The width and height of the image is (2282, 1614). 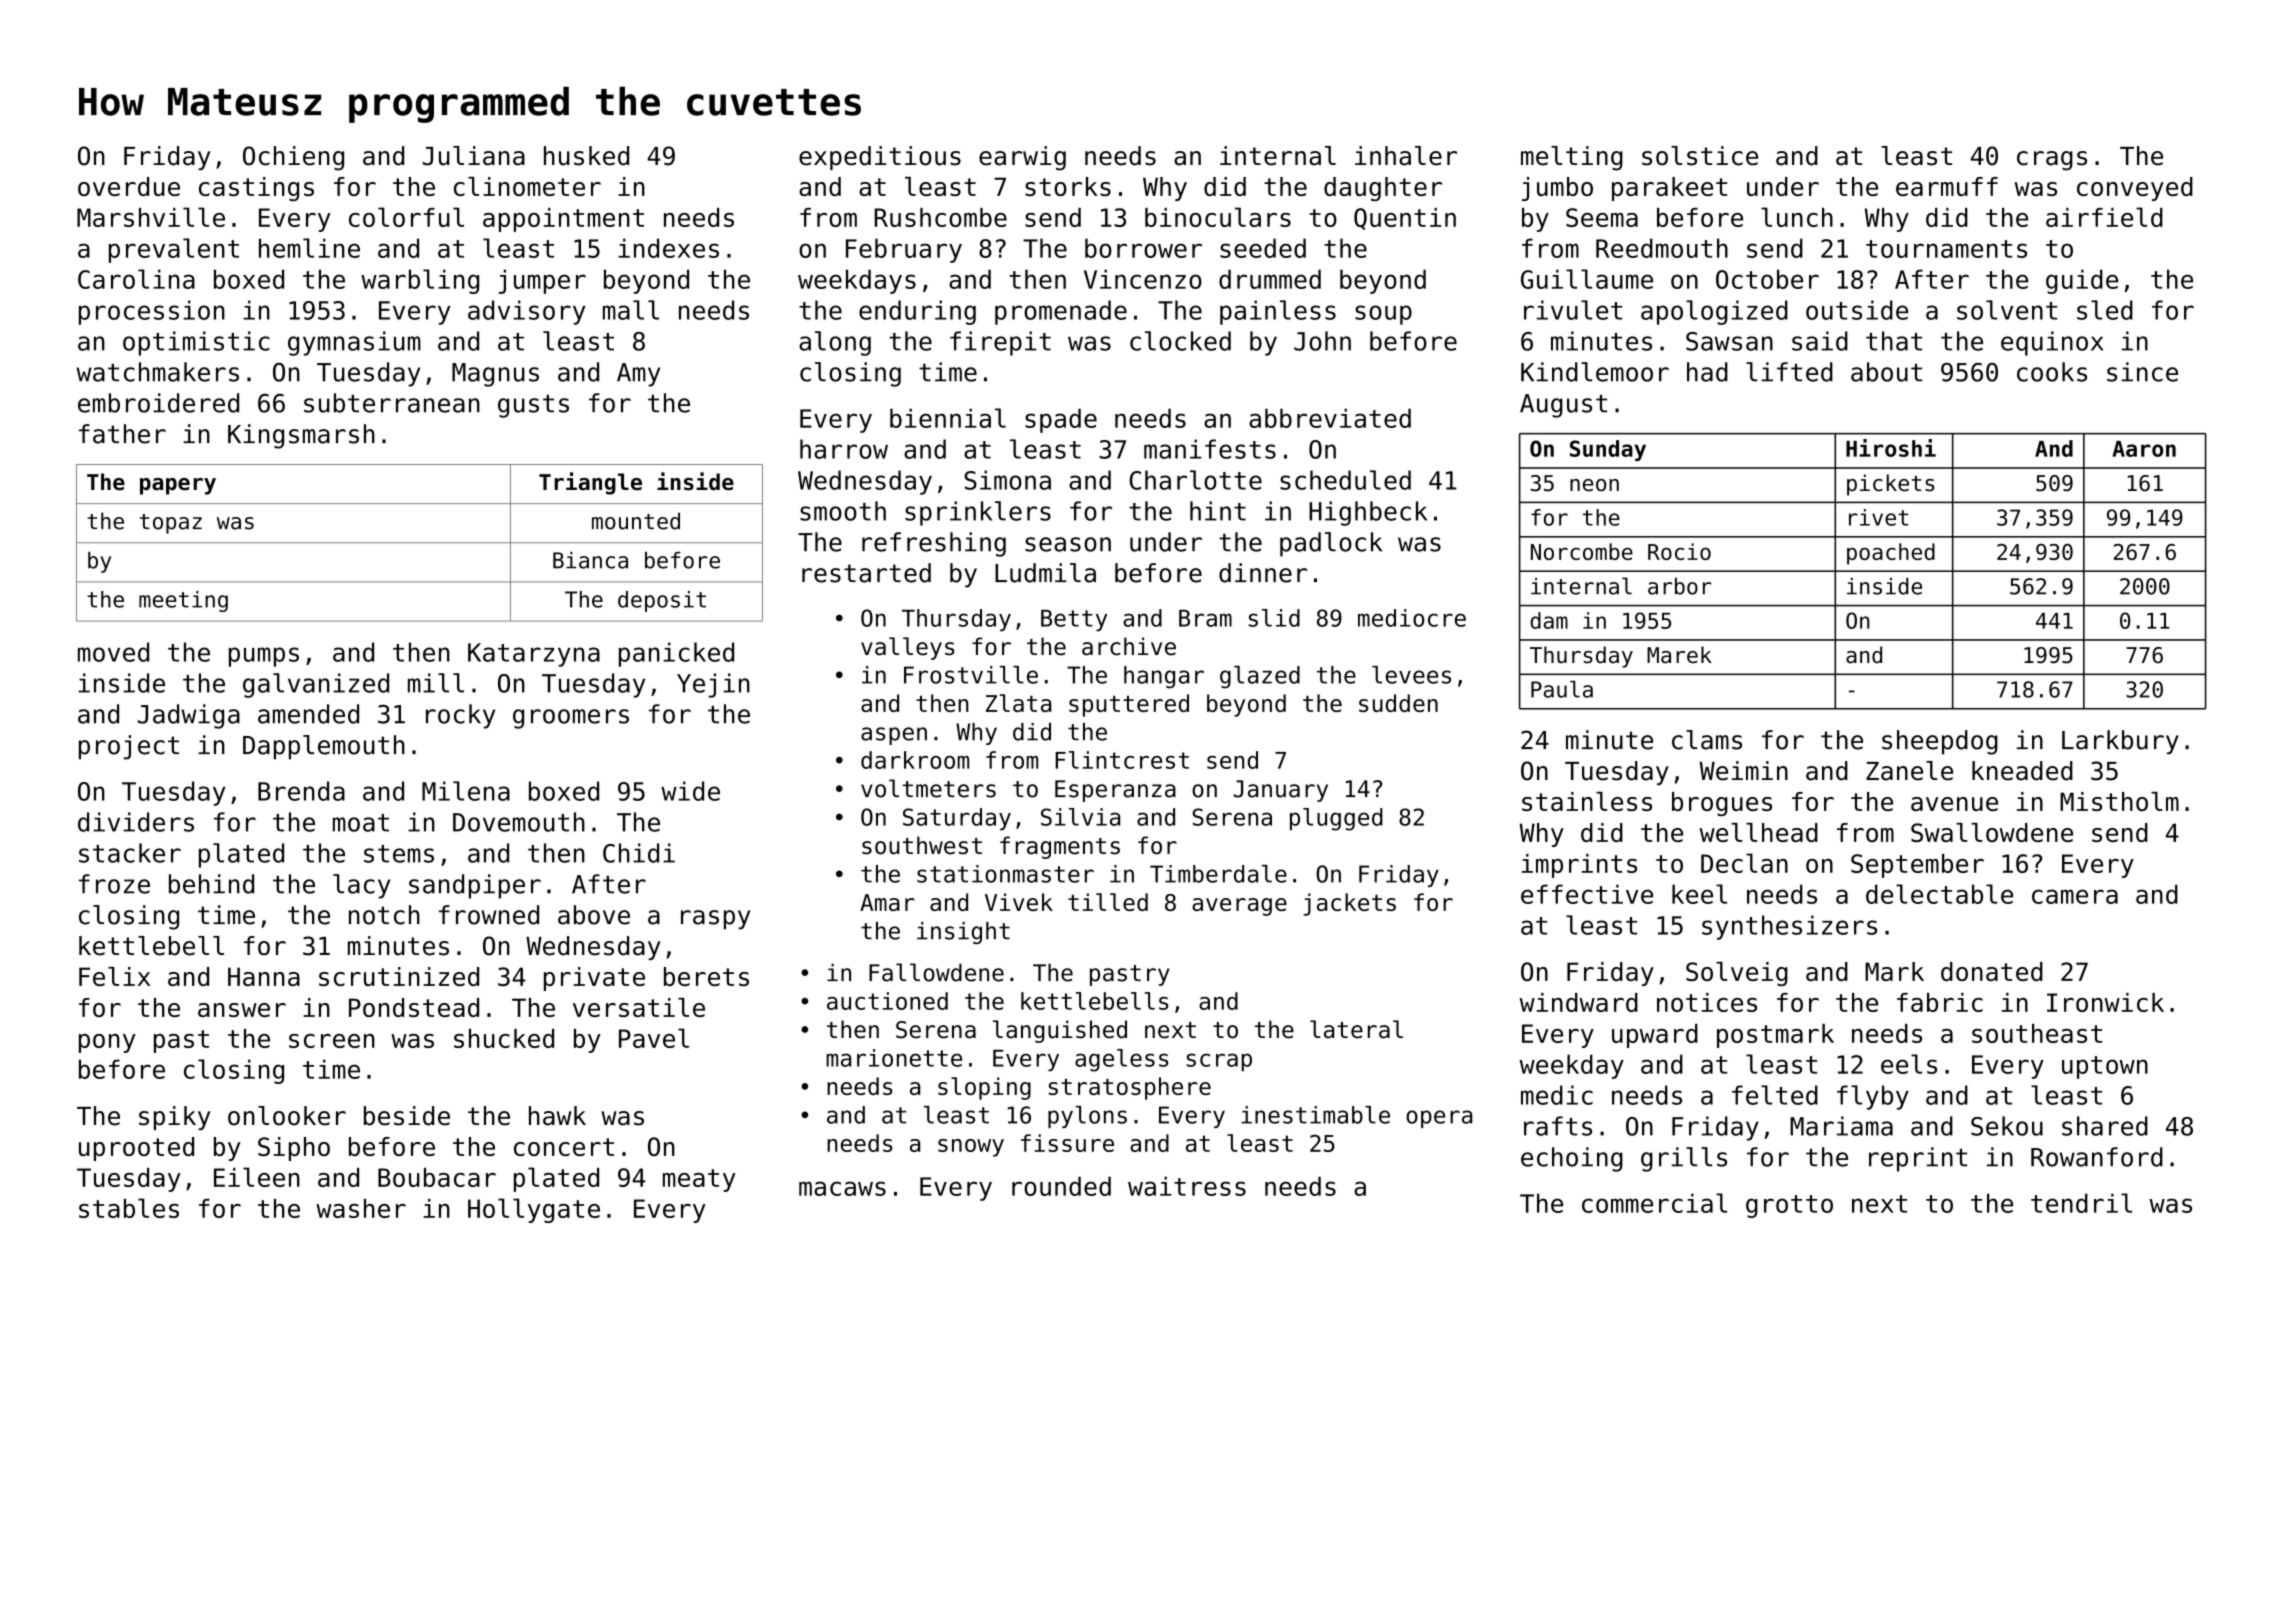 What do you see at coordinates (1655, 1036) in the image?
I see `upward` at bounding box center [1655, 1036].
